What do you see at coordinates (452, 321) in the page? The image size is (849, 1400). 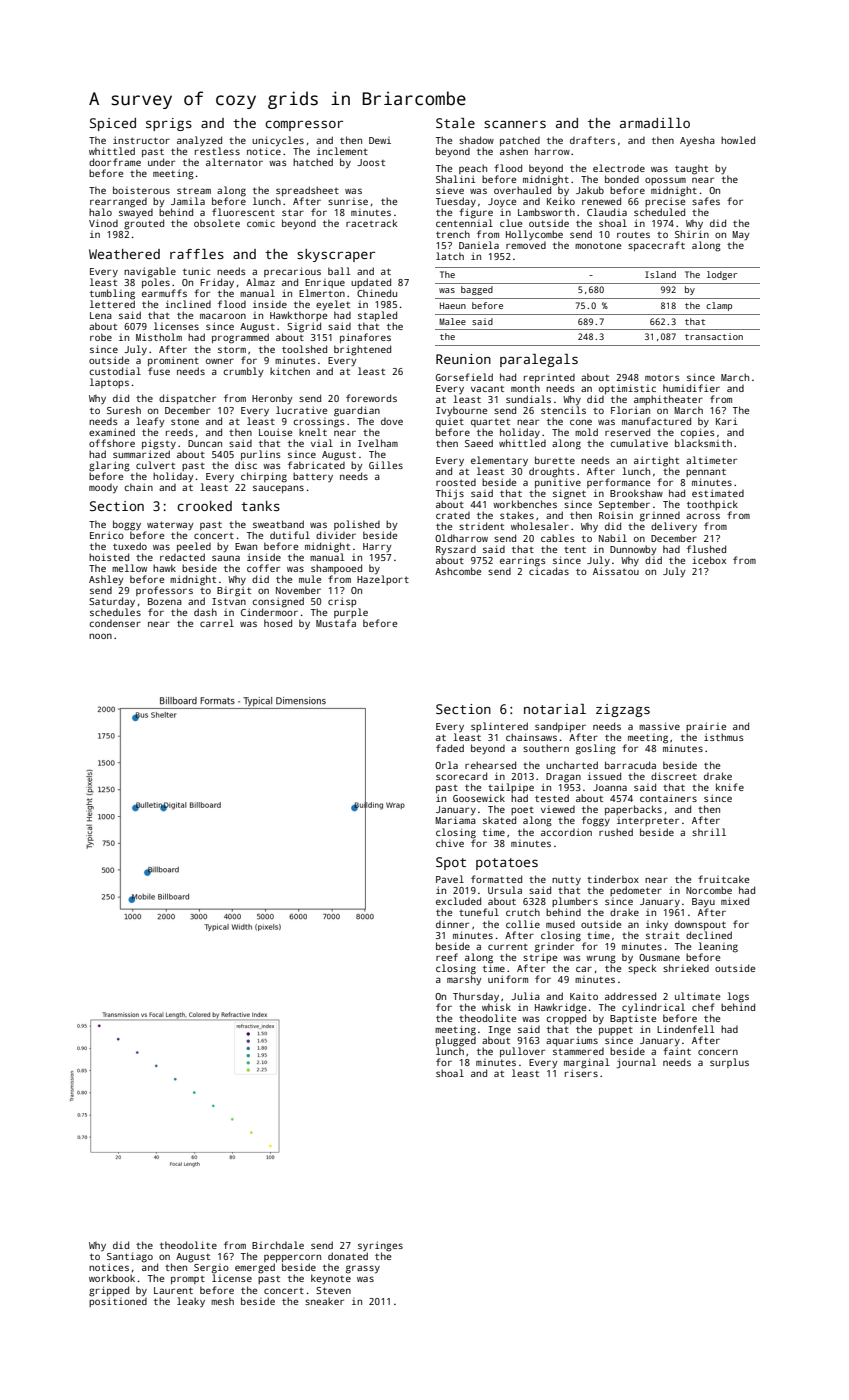 I see `Malee` at bounding box center [452, 321].
